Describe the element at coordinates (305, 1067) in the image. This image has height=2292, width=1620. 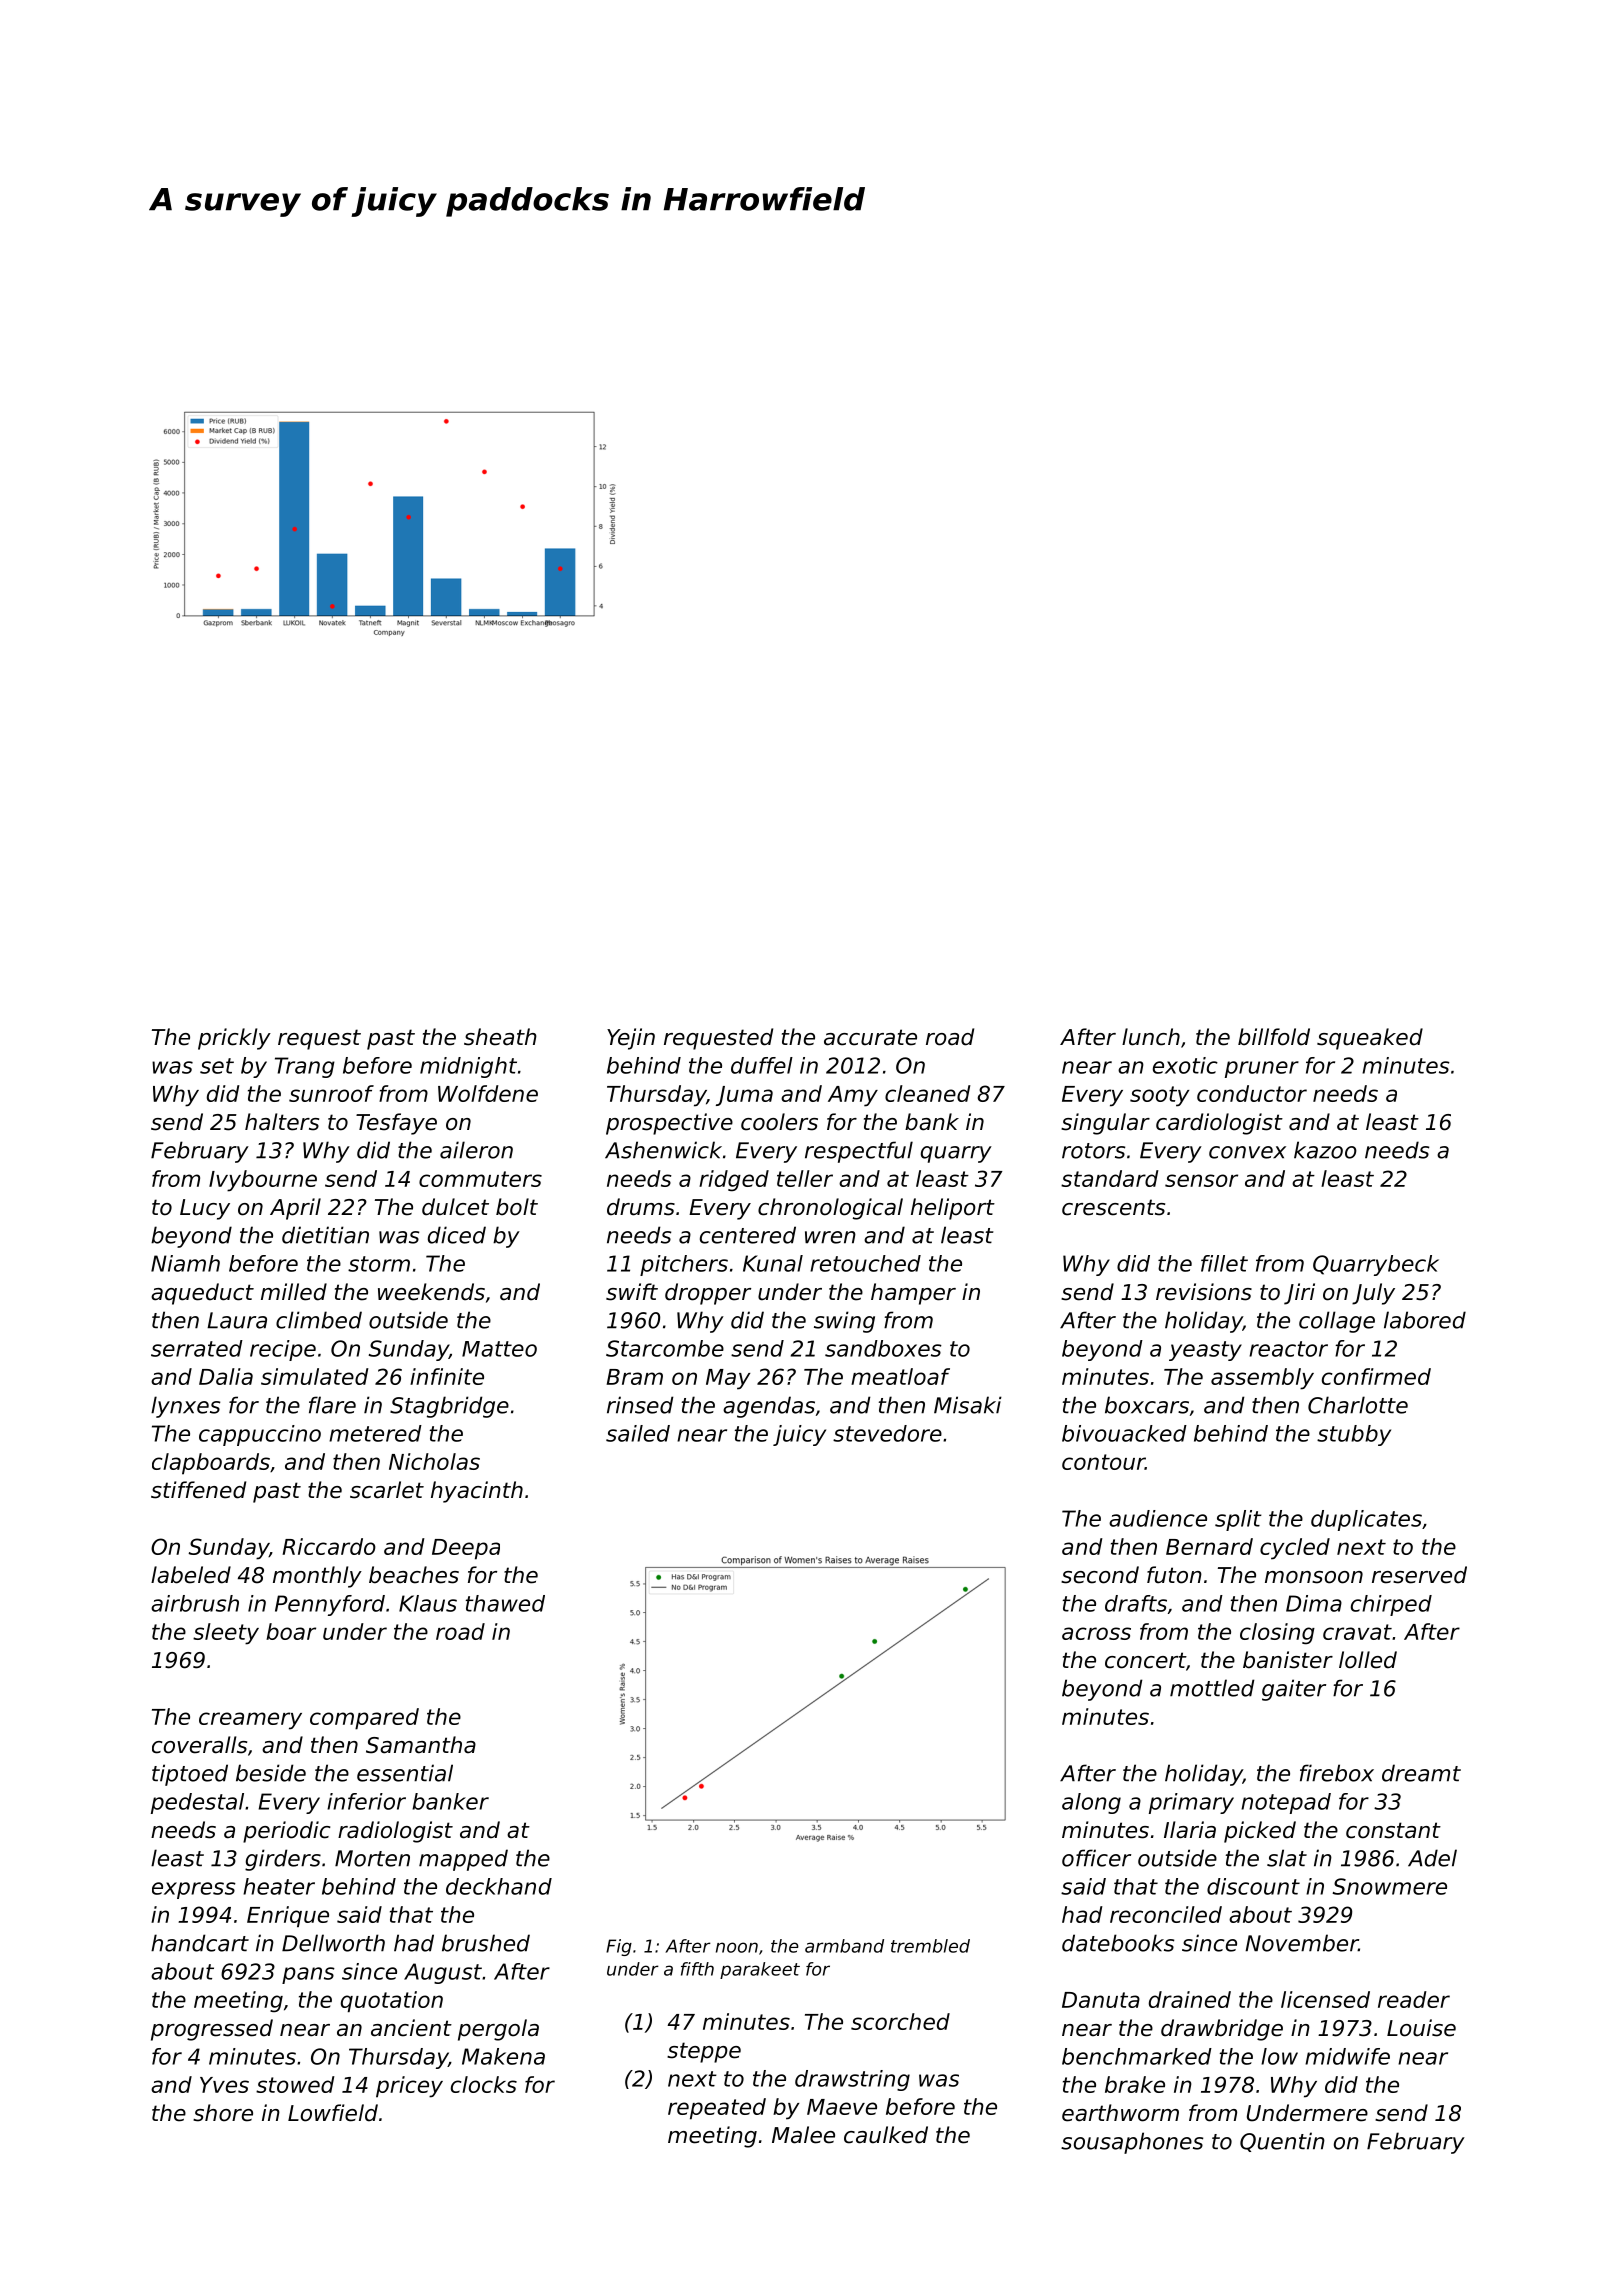
I see `Trang` at that location.
